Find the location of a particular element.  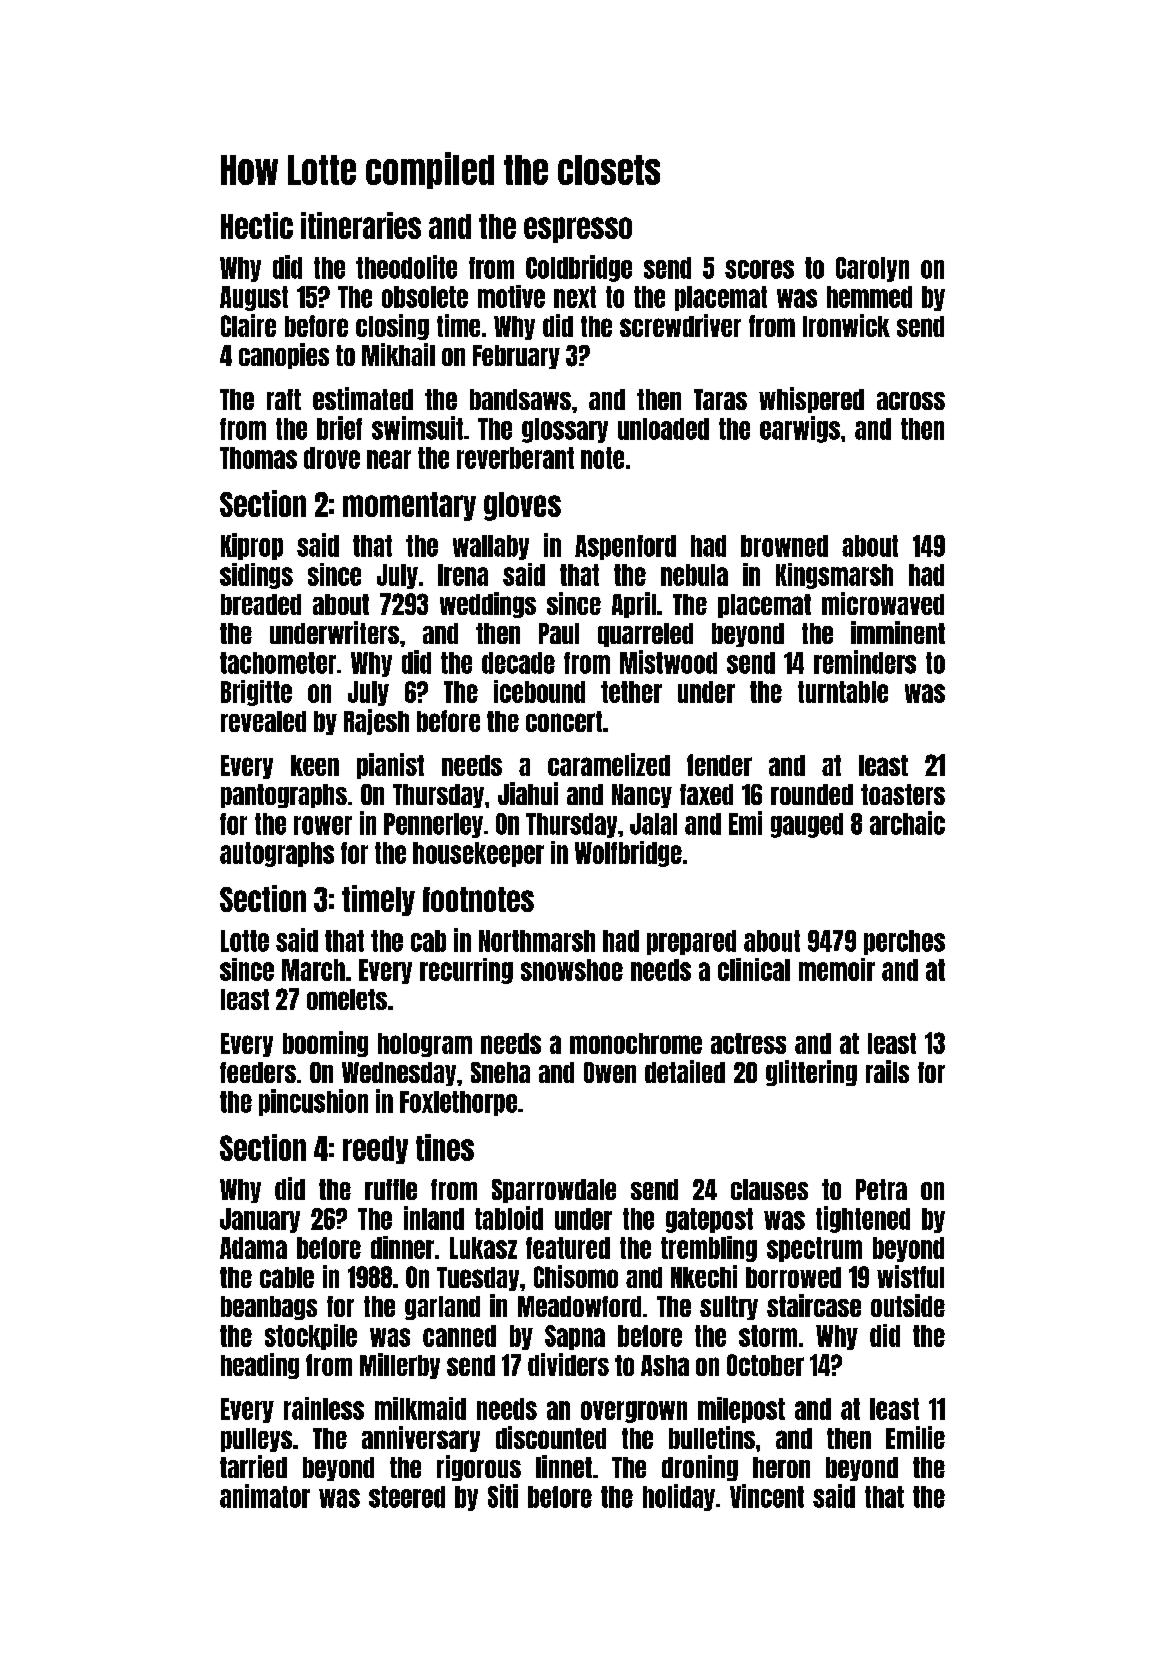

Ironwick is located at coordinates (846, 325).
